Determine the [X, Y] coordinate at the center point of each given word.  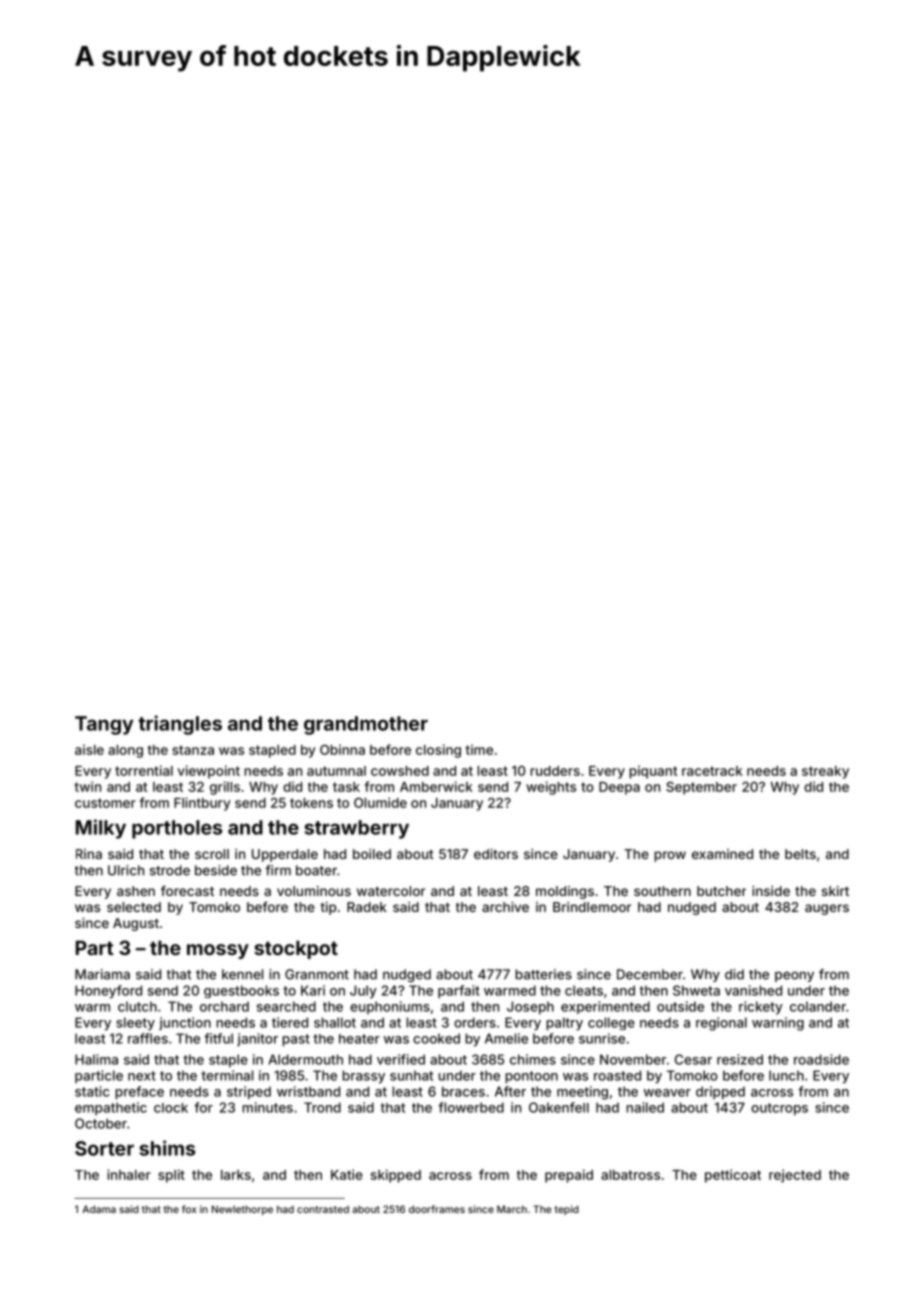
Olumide [380, 802]
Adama [99, 1209]
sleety [135, 1024]
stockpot [296, 949]
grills [225, 788]
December [650, 974]
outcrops [779, 1109]
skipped [396, 1176]
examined [722, 854]
